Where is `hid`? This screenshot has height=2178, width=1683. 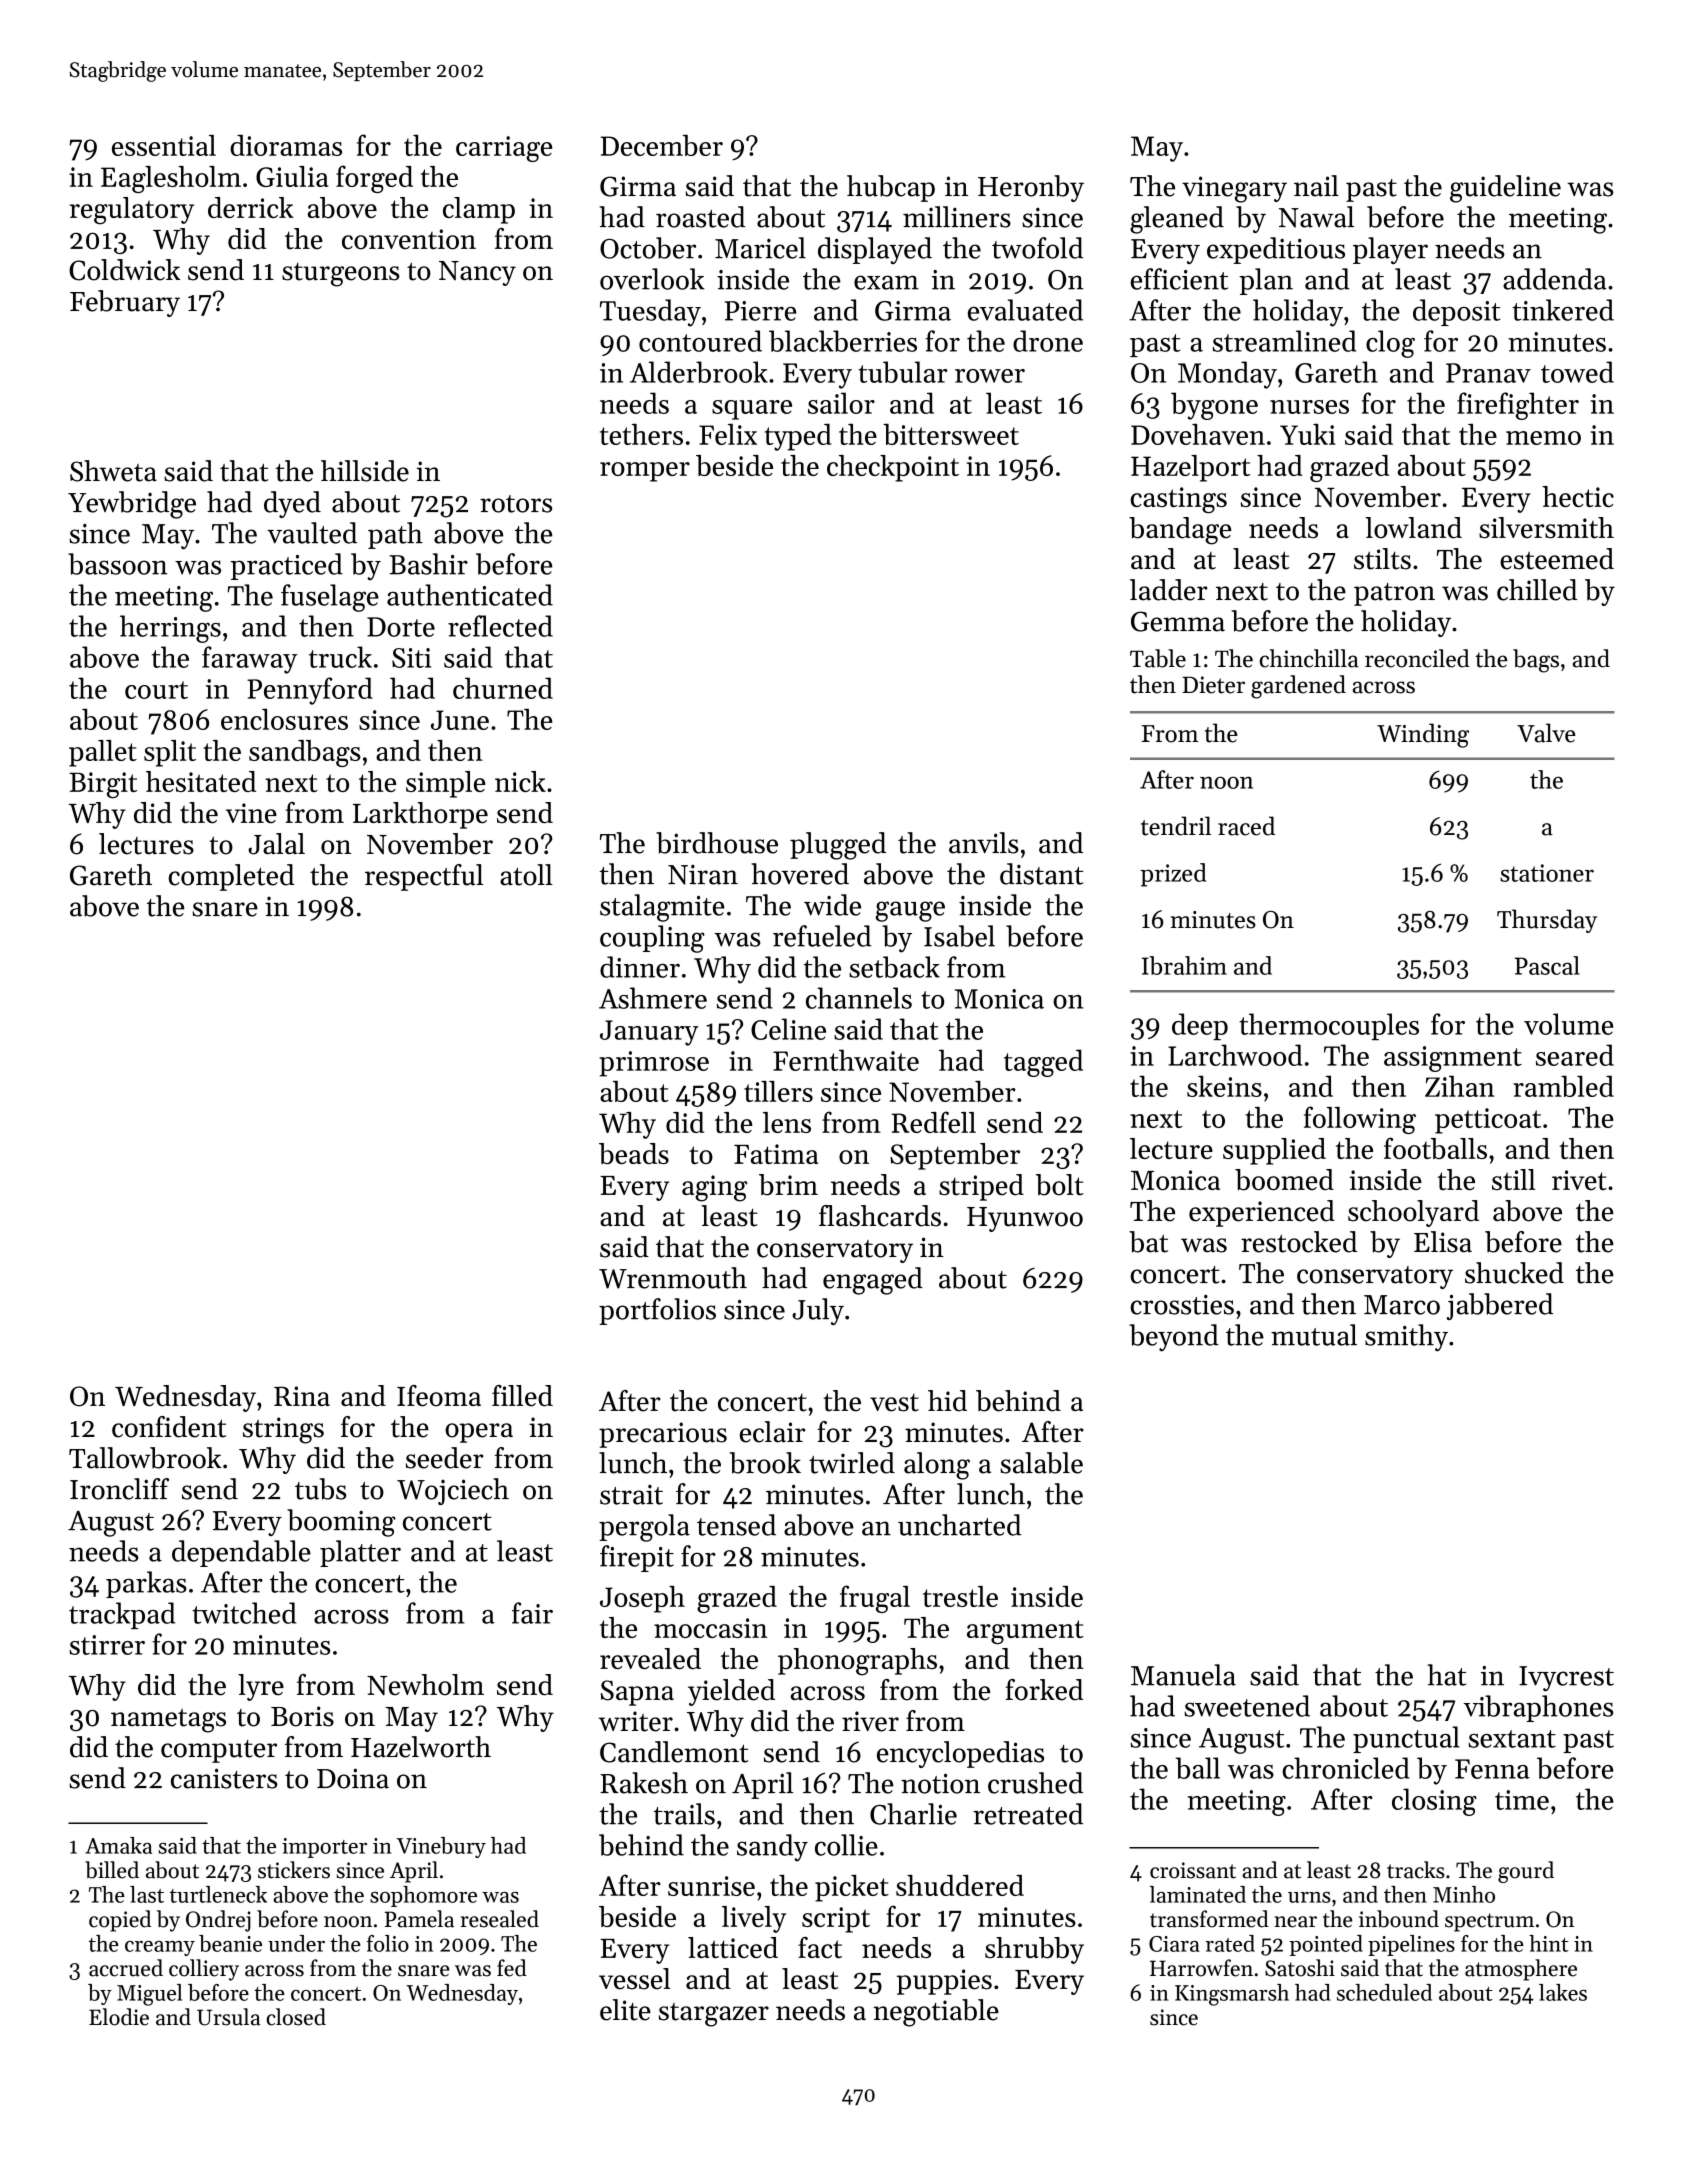
hid is located at coordinates (947, 1401).
